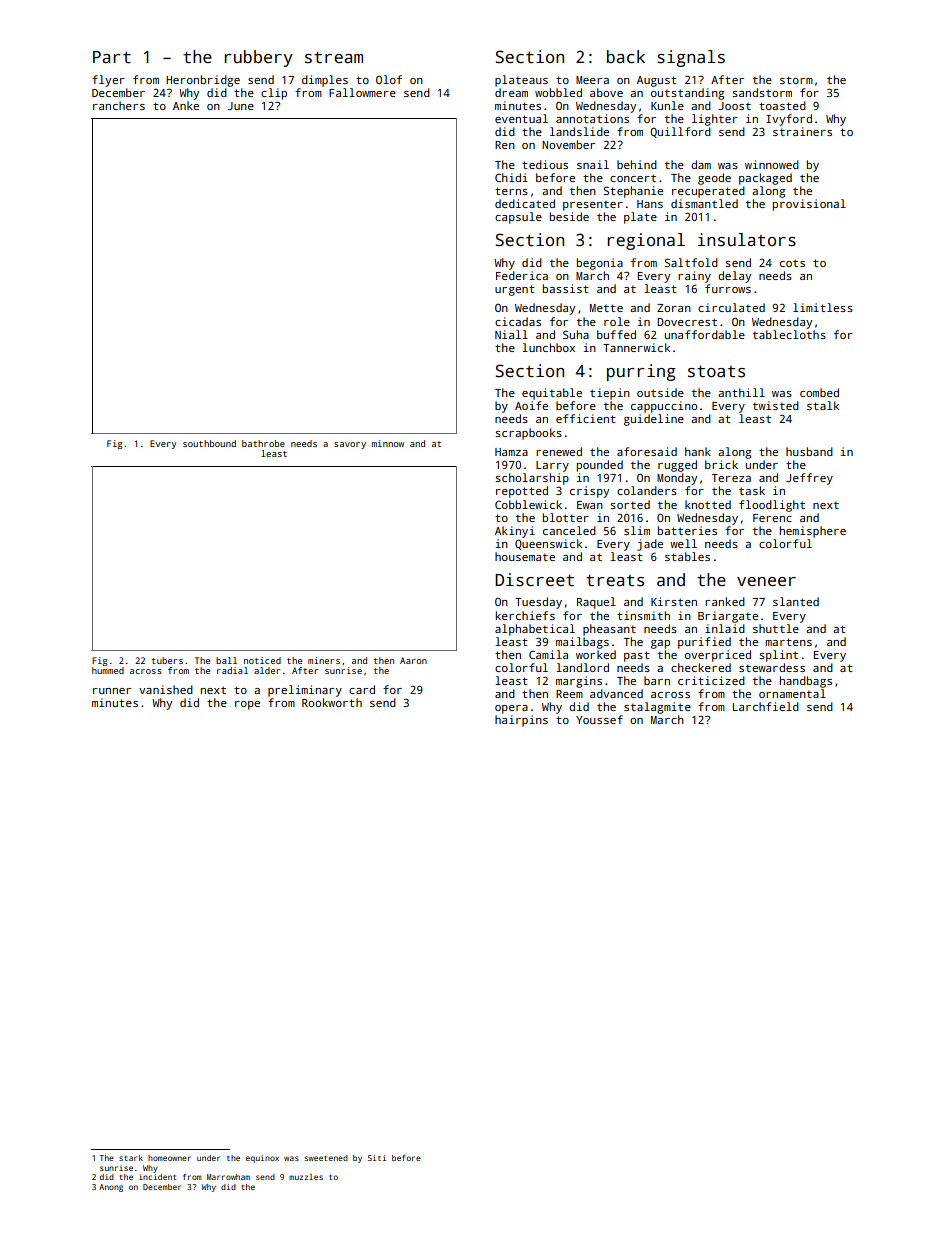 This screenshot has height=1233, width=952. I want to click on ornamental, so click(792, 693).
